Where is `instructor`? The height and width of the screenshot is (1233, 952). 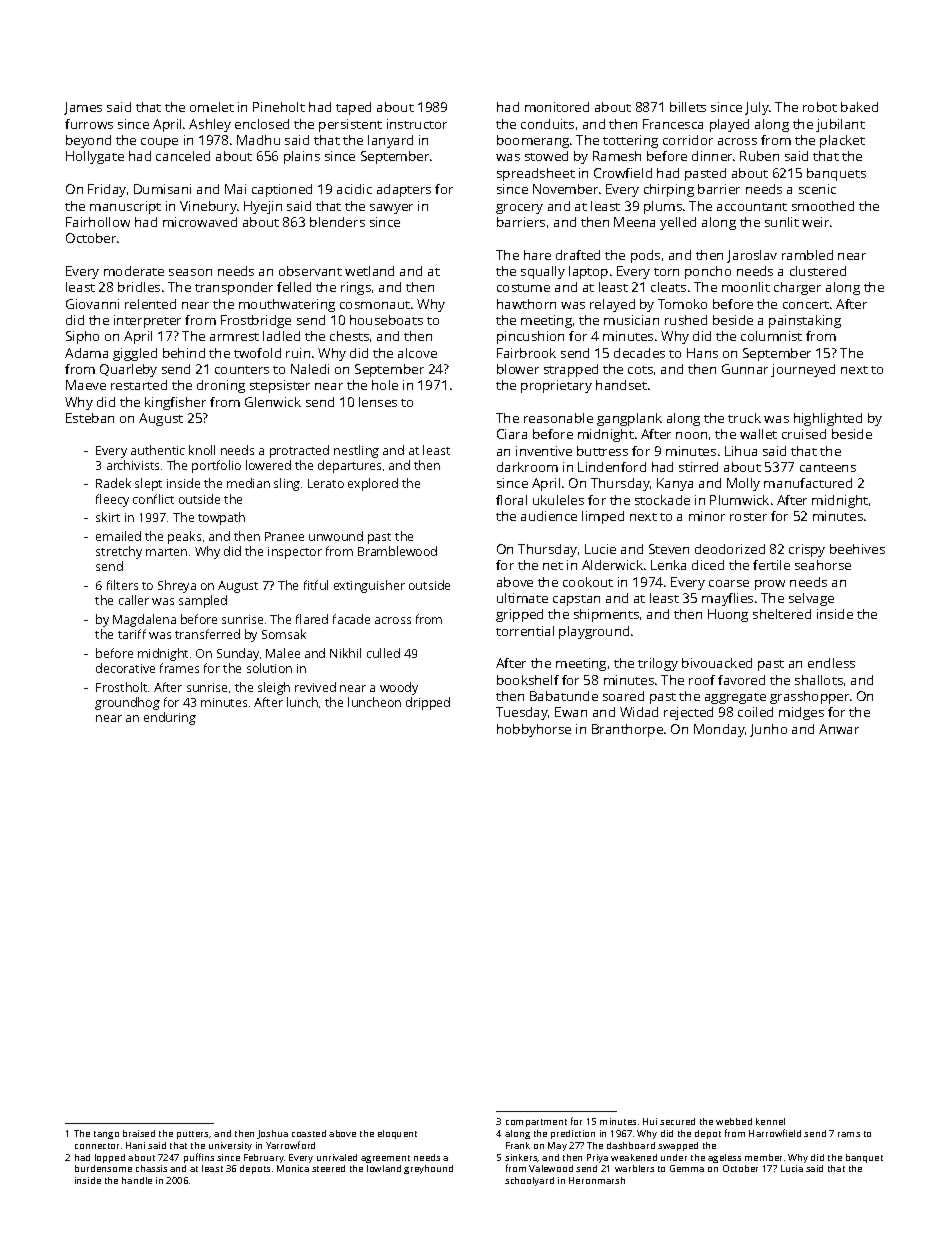 instructor is located at coordinates (417, 124).
